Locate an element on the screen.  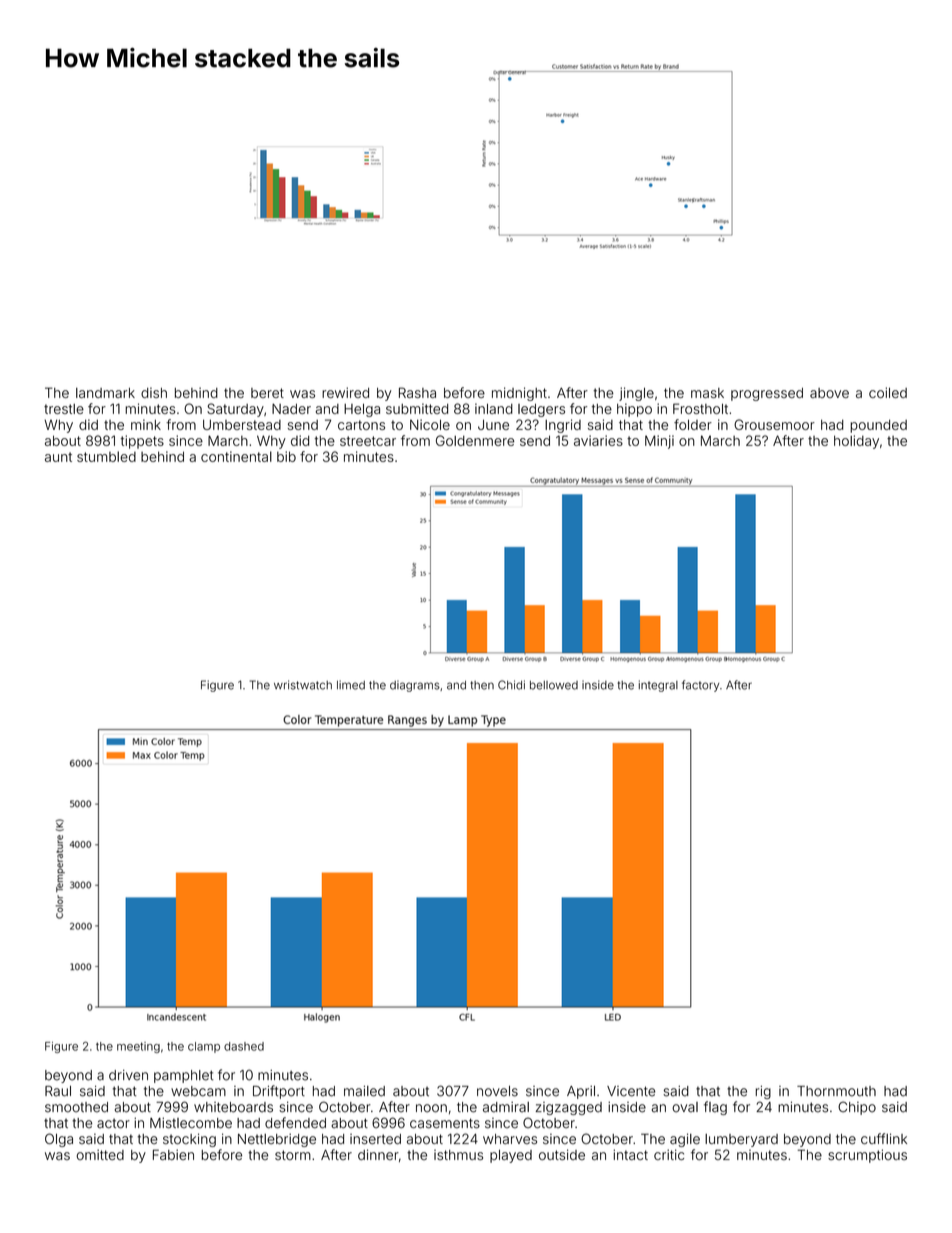
dish is located at coordinates (154, 392).
